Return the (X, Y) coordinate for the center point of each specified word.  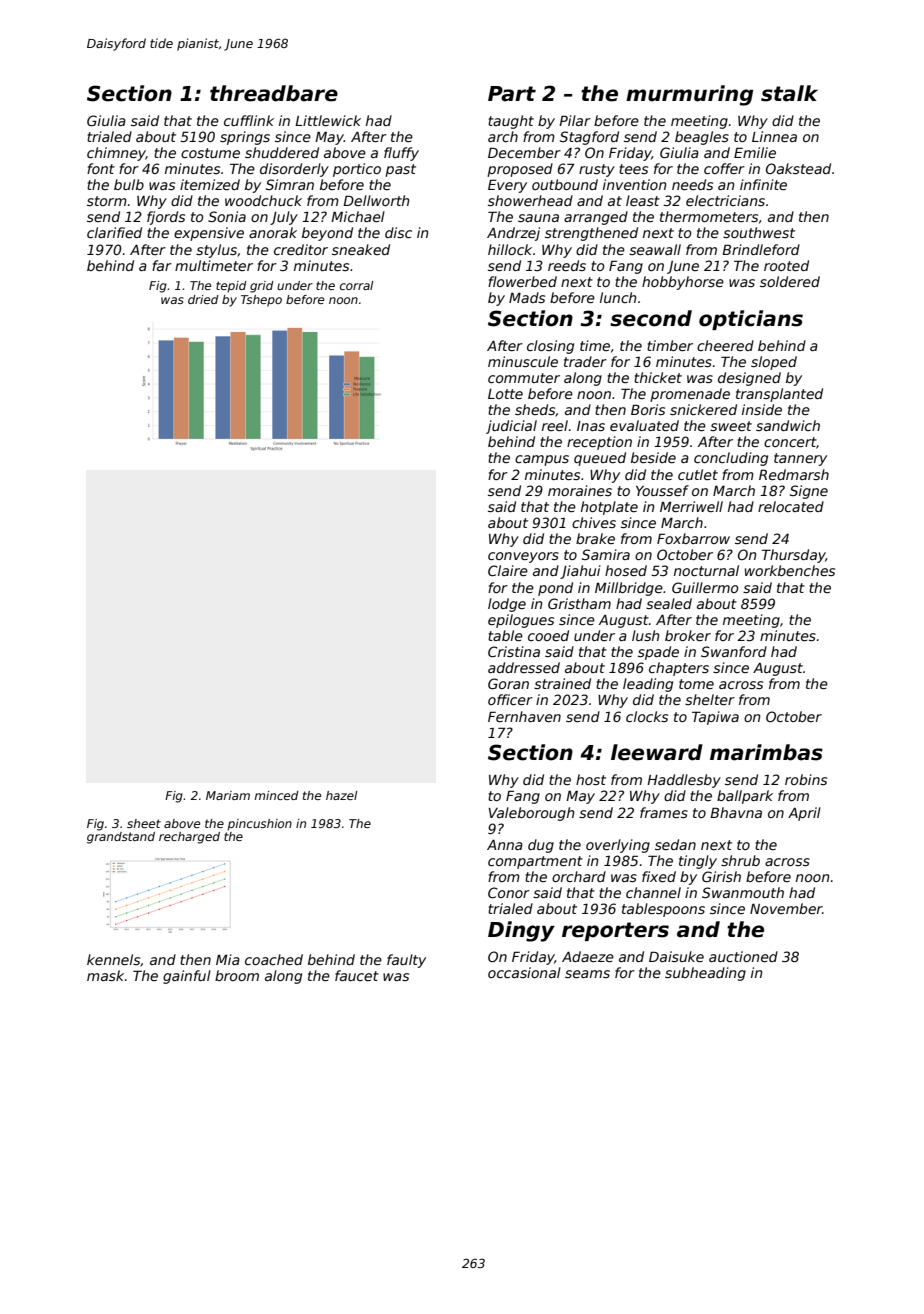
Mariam (228, 795)
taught (511, 122)
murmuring (689, 95)
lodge (507, 605)
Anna (505, 845)
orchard (579, 876)
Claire (508, 570)
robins (806, 779)
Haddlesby (684, 781)
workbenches (790, 570)
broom (237, 975)
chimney (116, 154)
